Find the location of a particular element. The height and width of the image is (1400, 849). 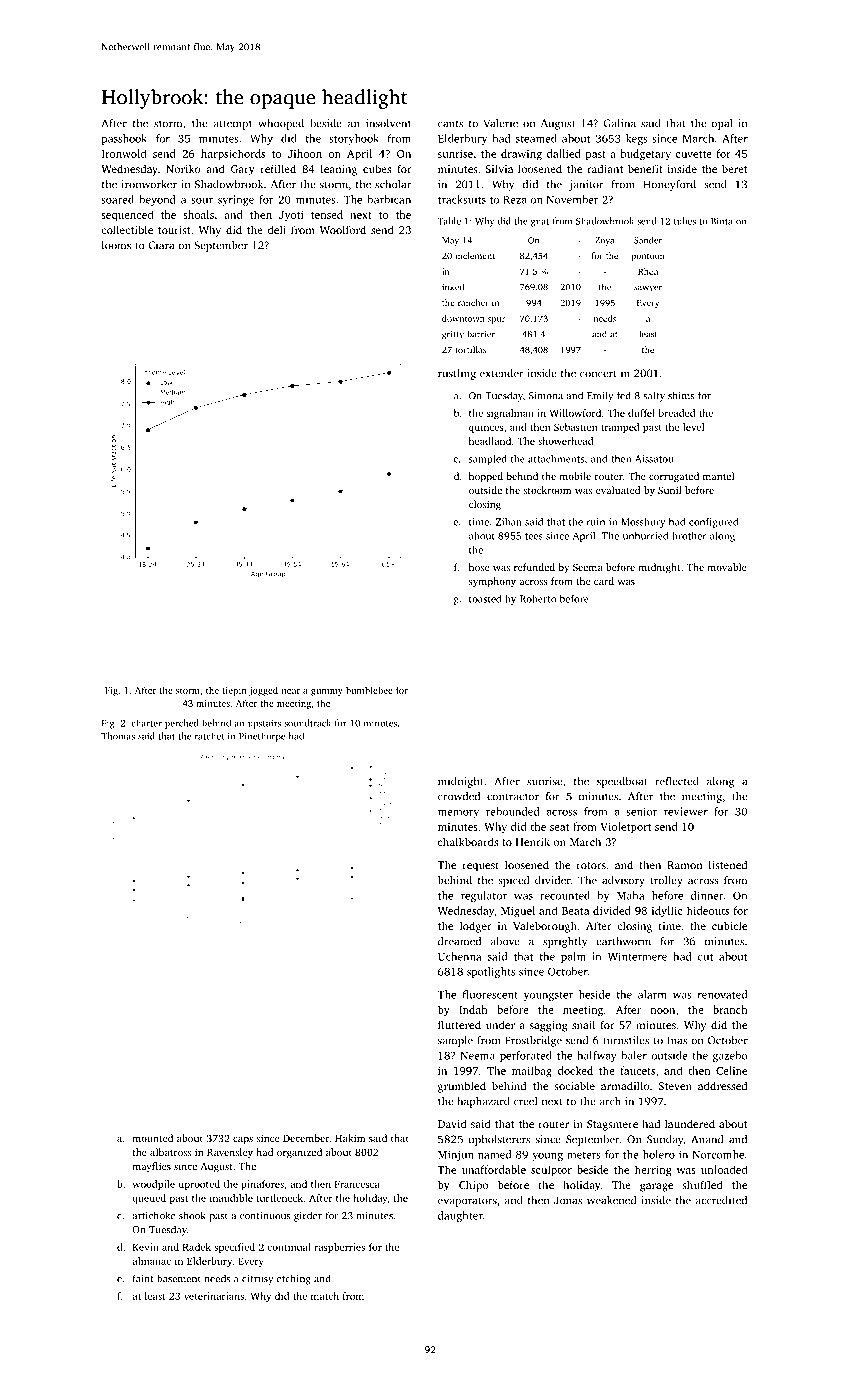

sawyer is located at coordinates (648, 289).
